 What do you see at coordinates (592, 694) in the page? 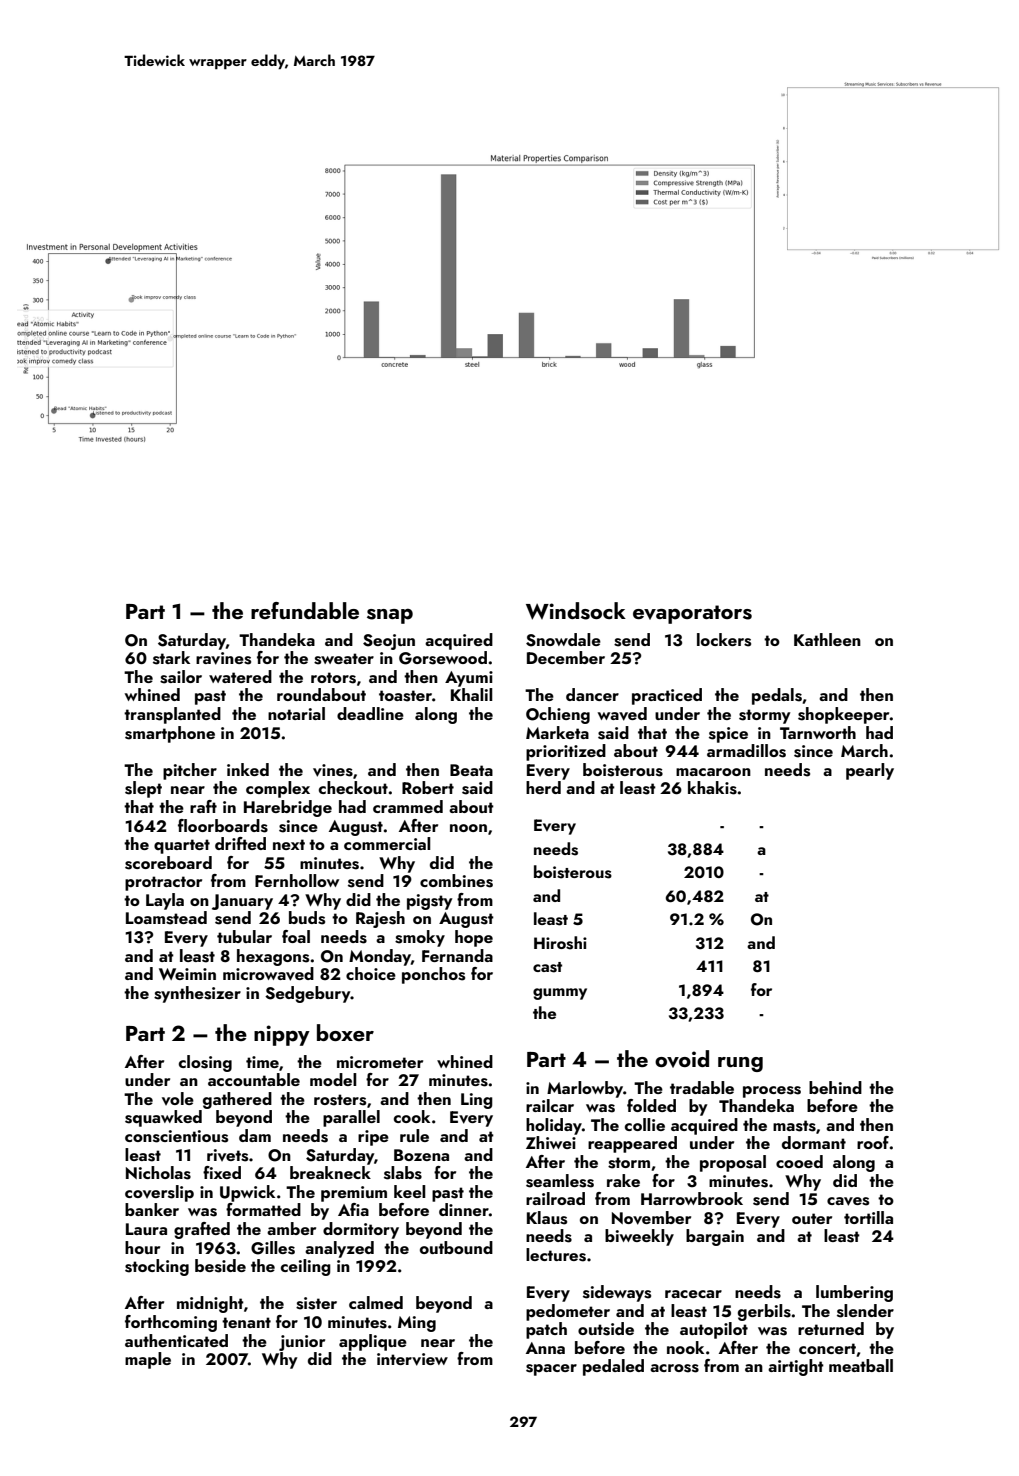
I see `dancer` at bounding box center [592, 694].
